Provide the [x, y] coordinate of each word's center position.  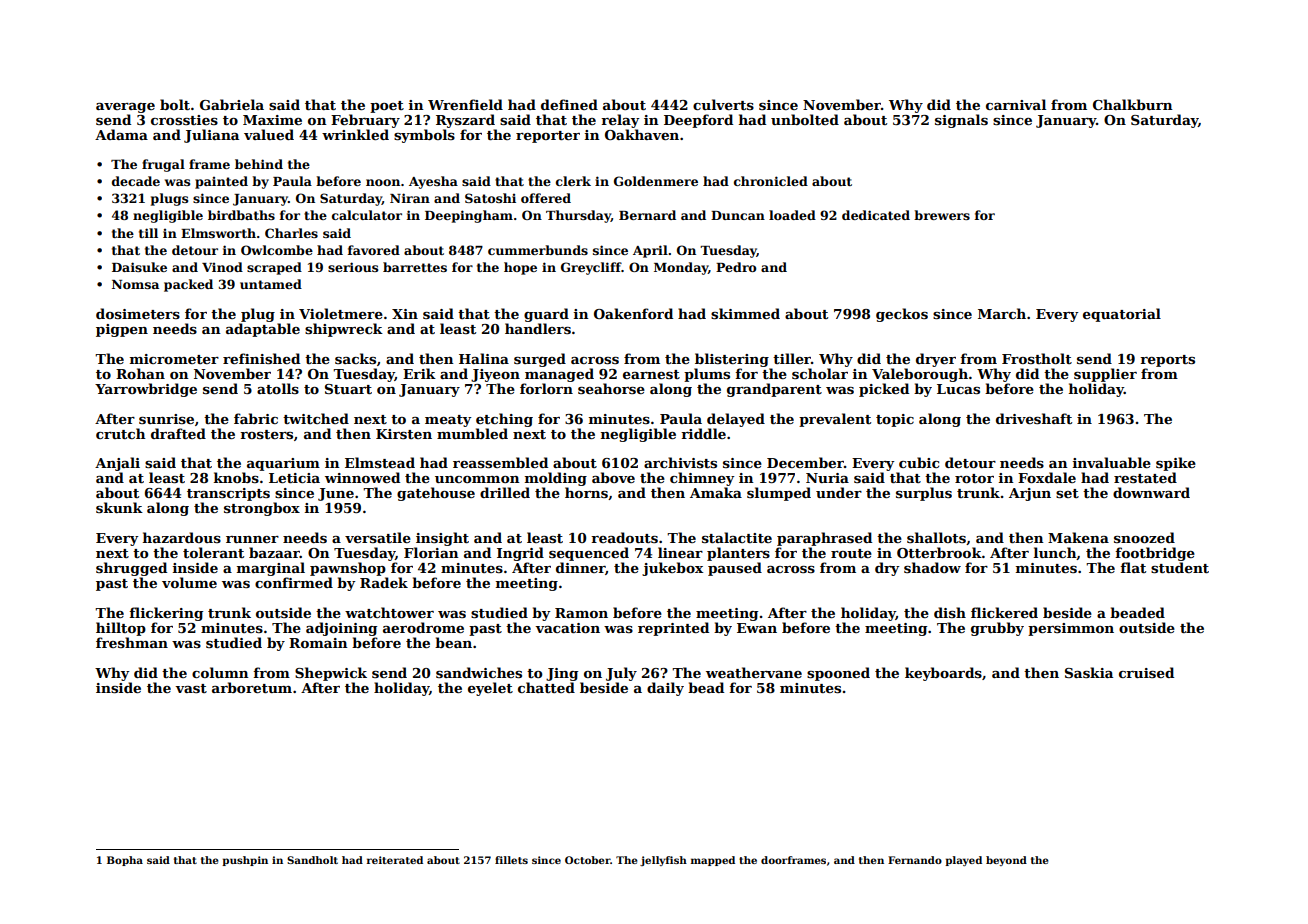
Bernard [647, 215]
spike [1176, 464]
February [365, 121]
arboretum [252, 687]
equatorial [1122, 315]
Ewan [757, 628]
